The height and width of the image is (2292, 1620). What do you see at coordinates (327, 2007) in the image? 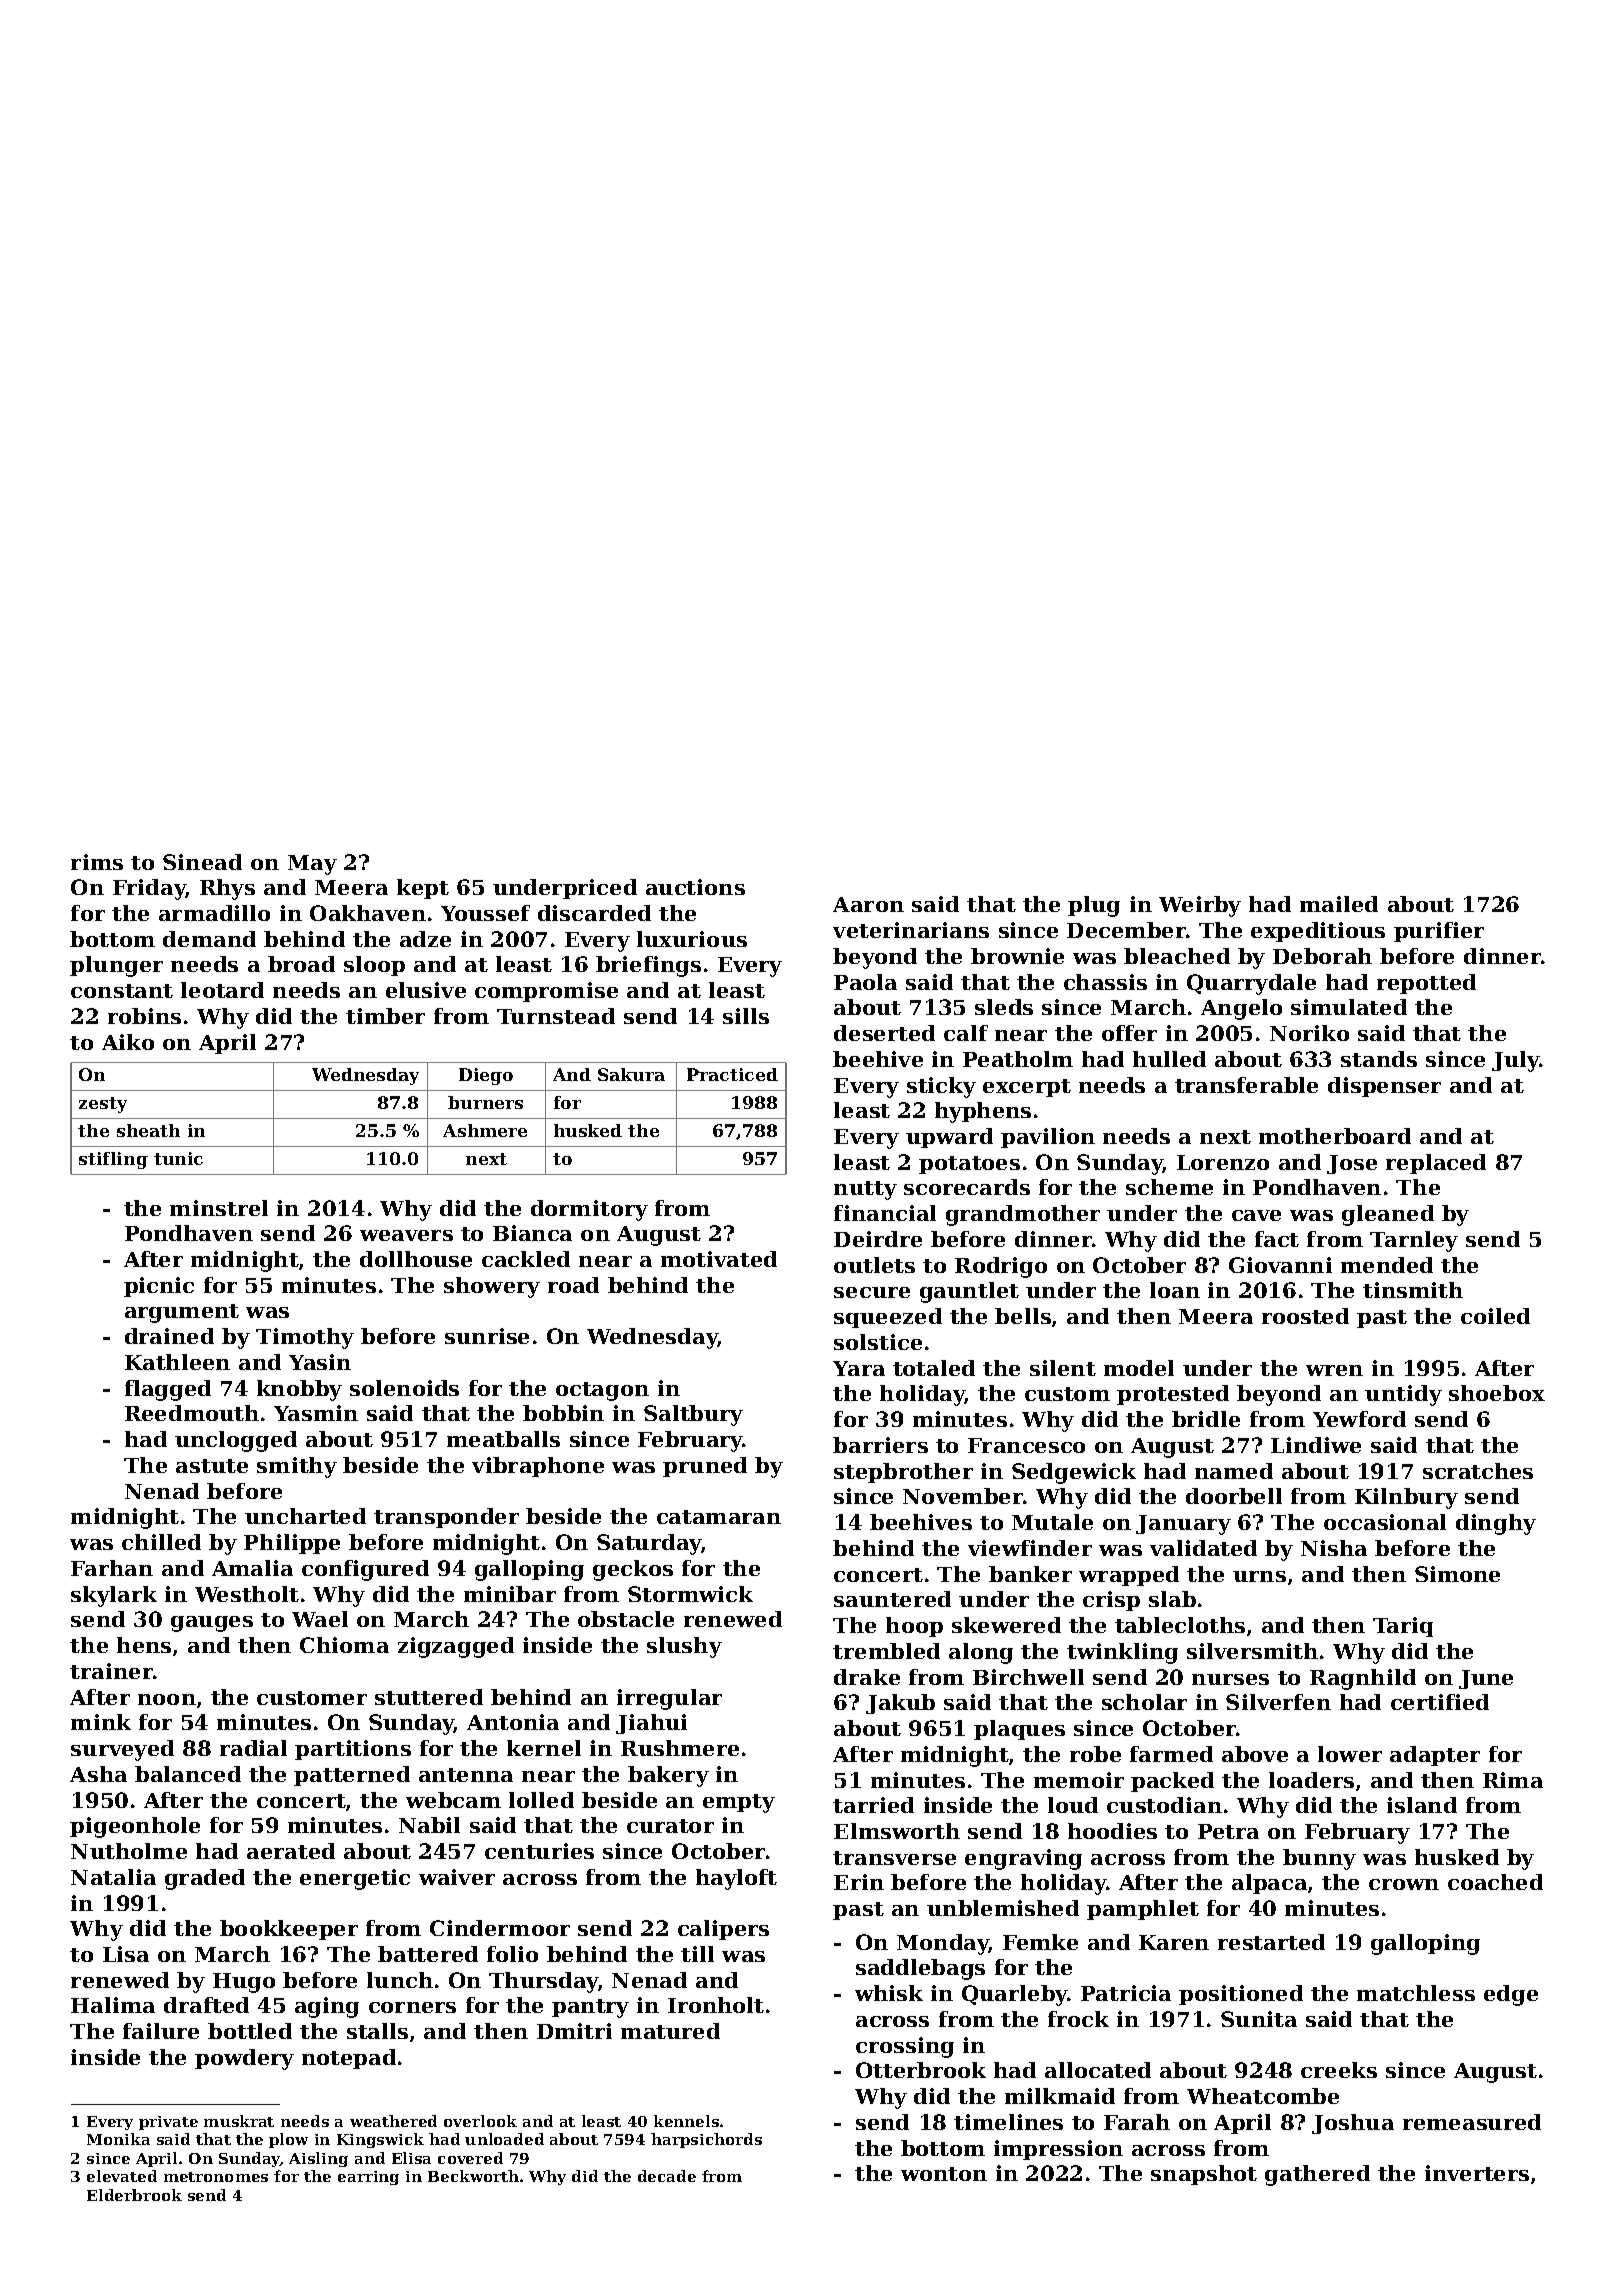
I see `aging` at bounding box center [327, 2007].
